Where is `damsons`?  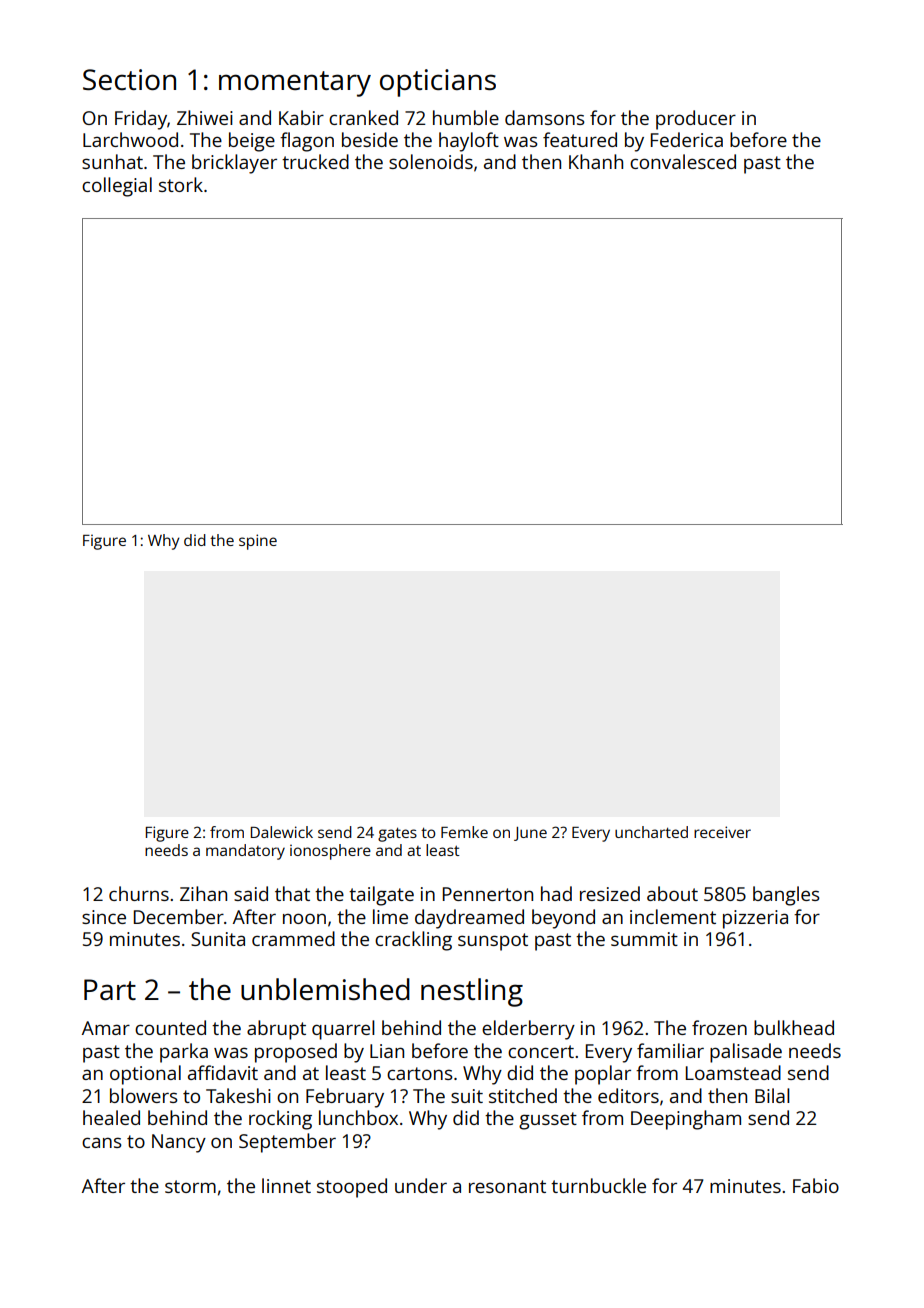
damsons is located at coordinates (545, 117).
